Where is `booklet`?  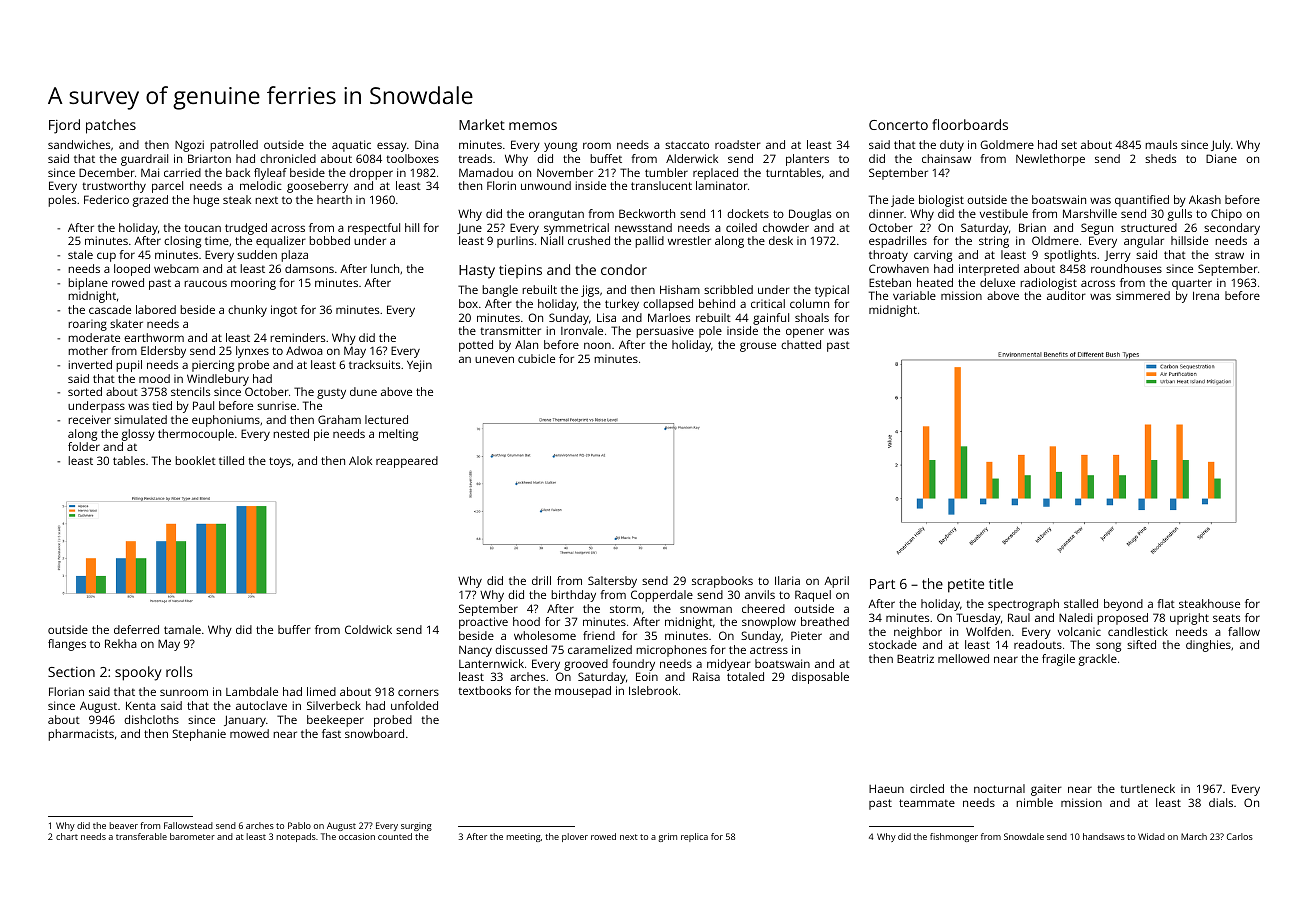
booklet is located at coordinates (195, 460).
